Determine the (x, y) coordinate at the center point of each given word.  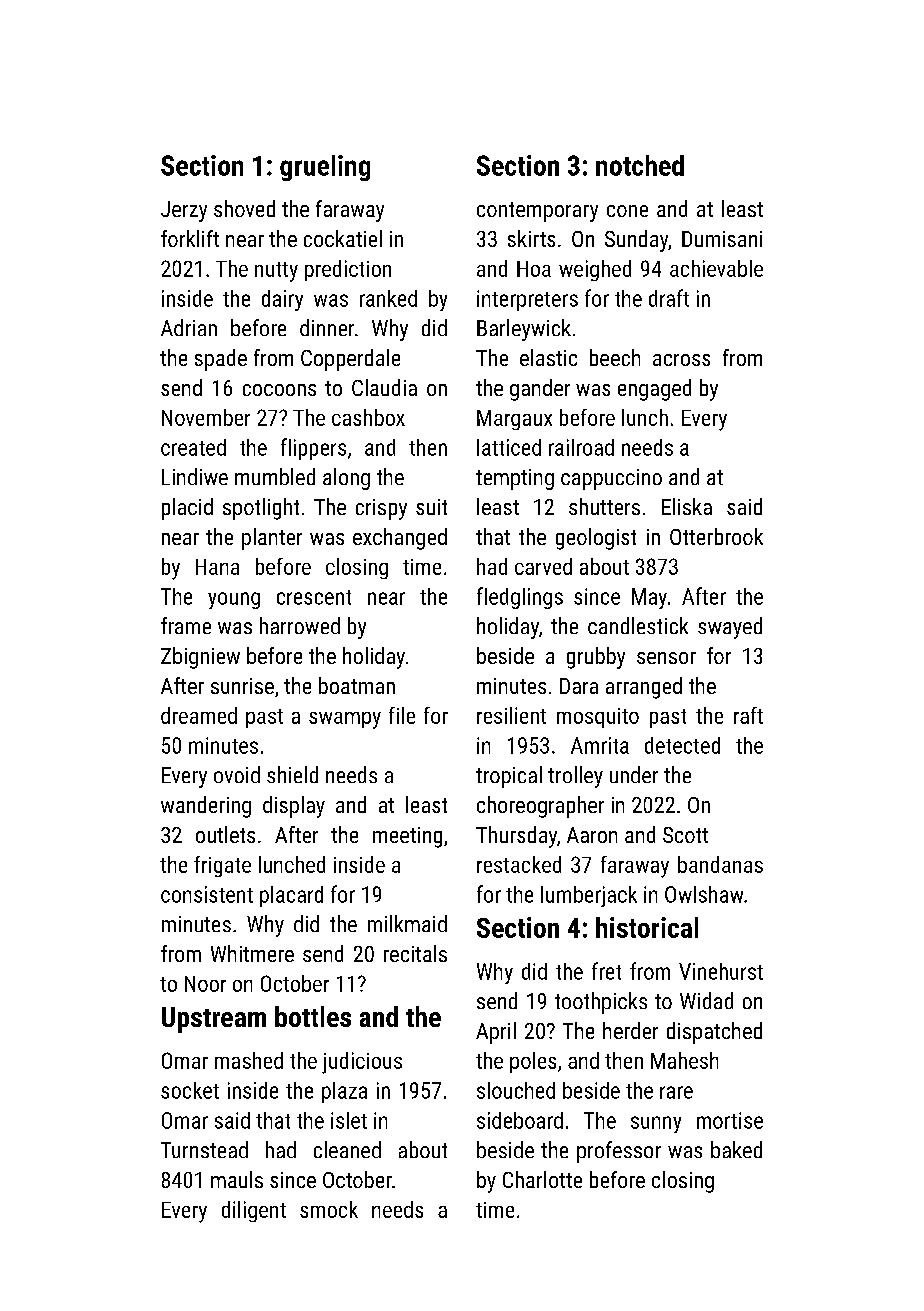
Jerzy (184, 211)
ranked (388, 298)
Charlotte (542, 1179)
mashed (249, 1060)
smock (329, 1209)
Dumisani (722, 239)
